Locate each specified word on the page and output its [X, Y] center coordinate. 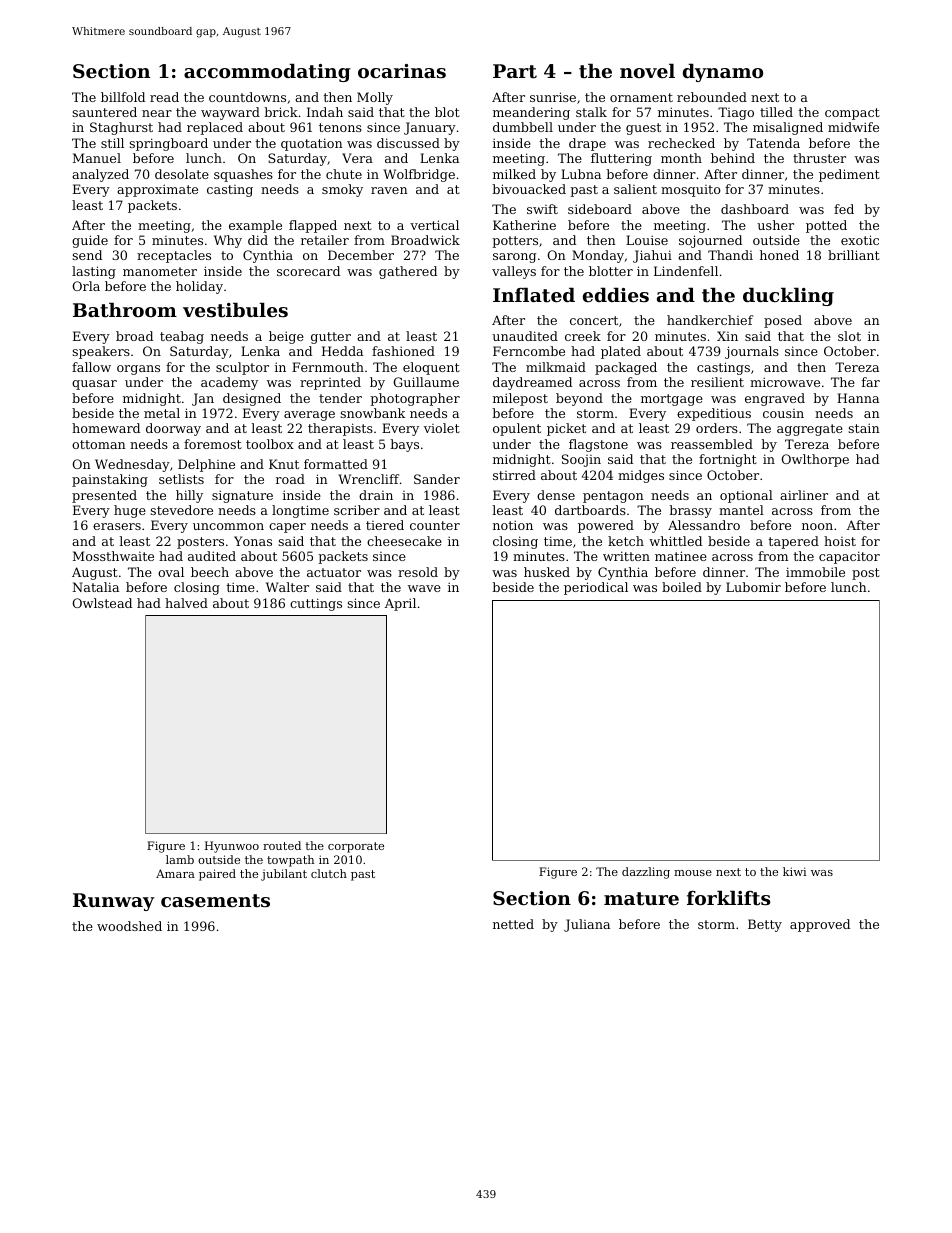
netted [513, 924]
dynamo [723, 72]
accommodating [267, 72]
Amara [175, 873]
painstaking [110, 480]
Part [515, 71]
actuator [334, 572]
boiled [682, 587]
